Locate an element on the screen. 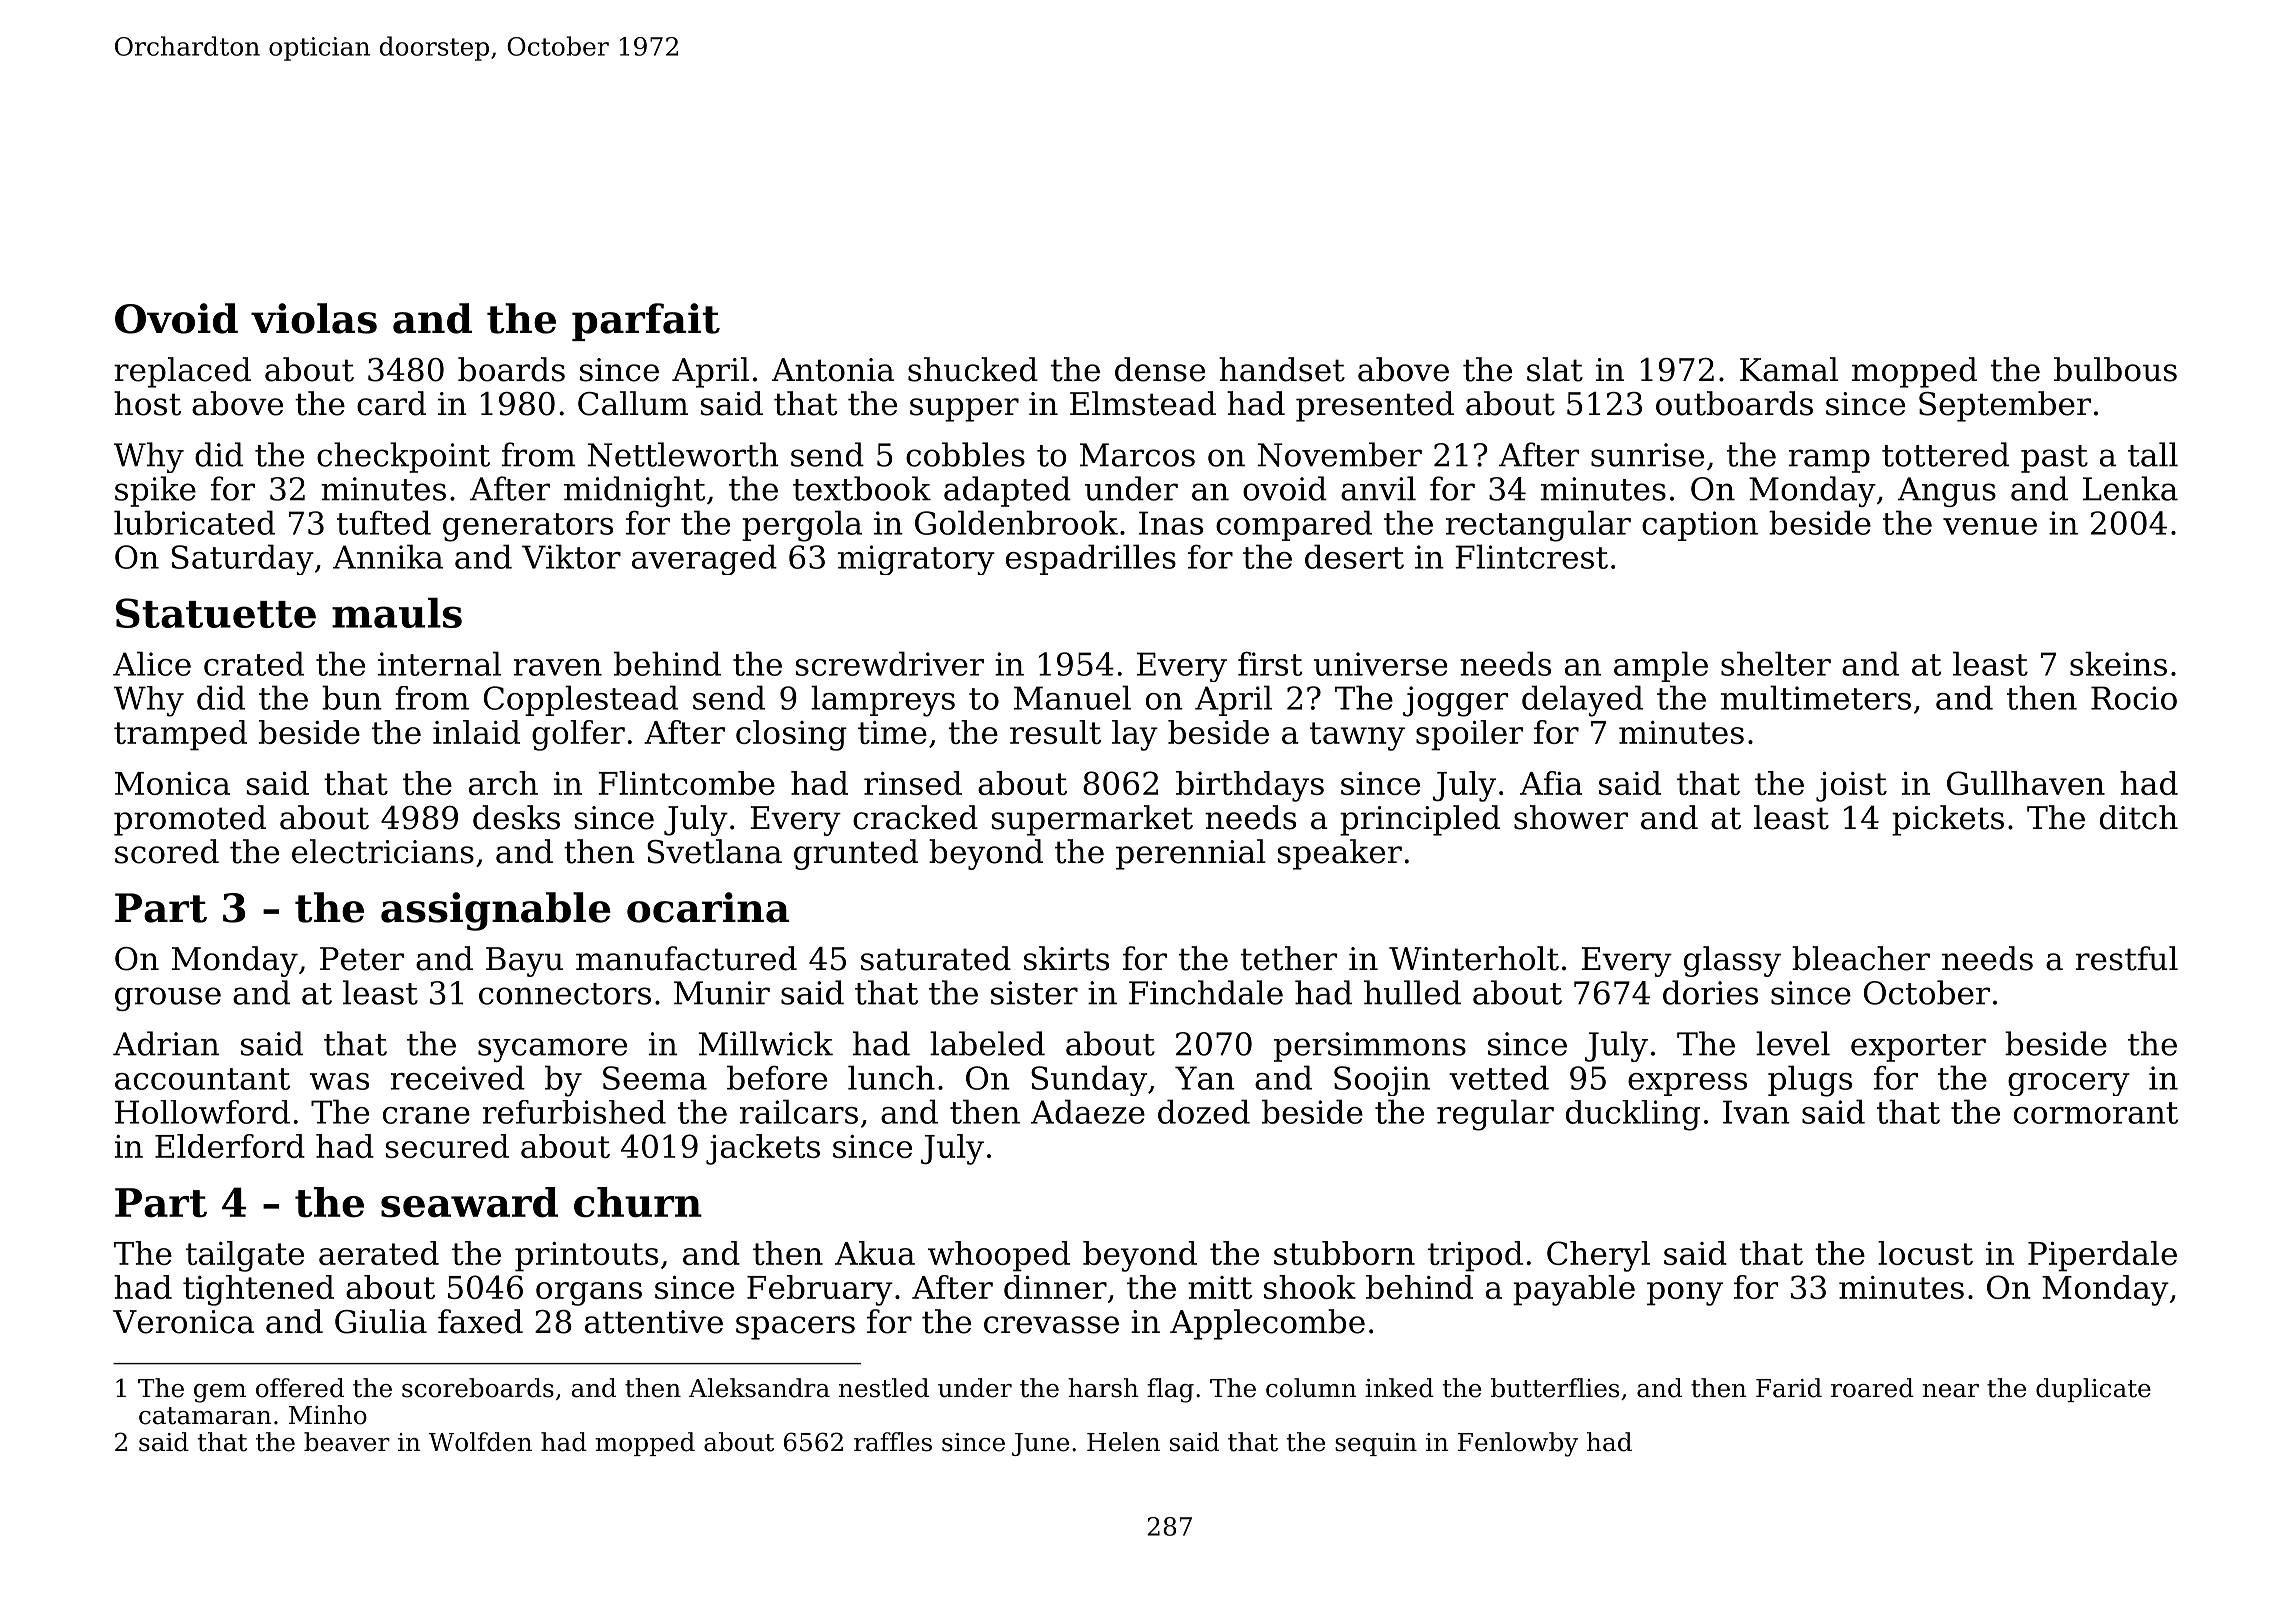  manufactured is located at coordinates (686, 958).
